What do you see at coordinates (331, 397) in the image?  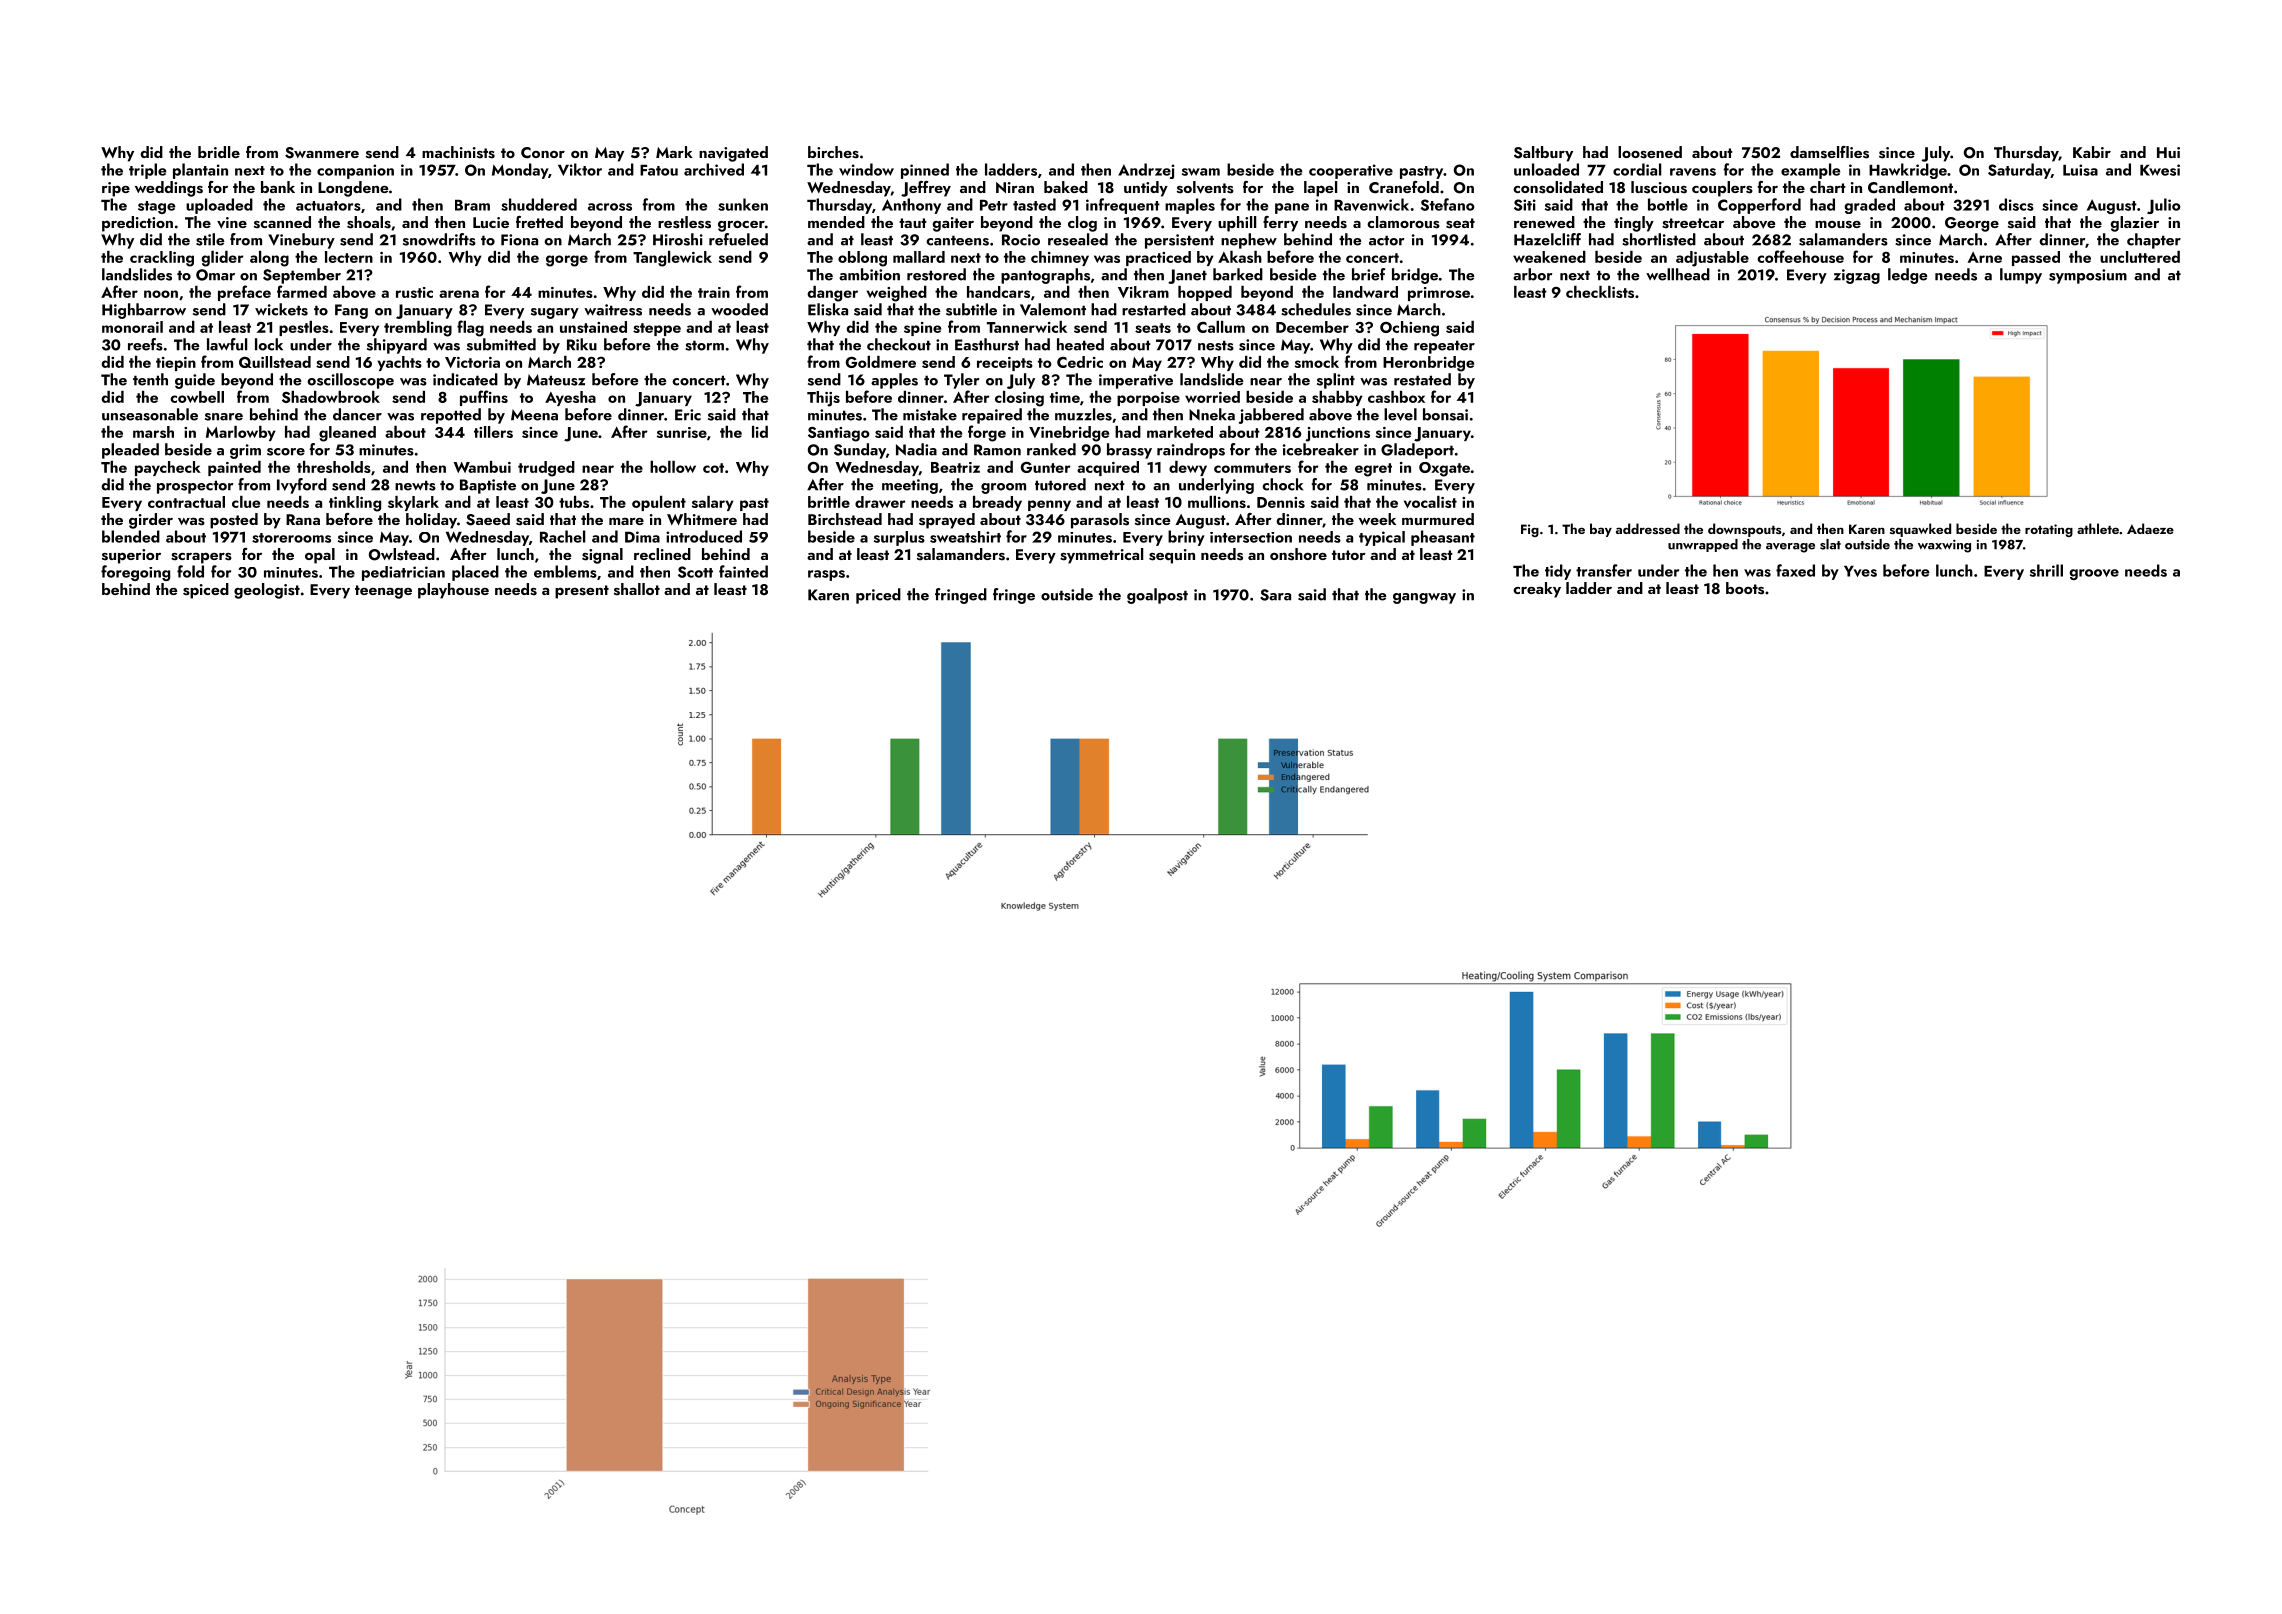 I see `Shadowbrook` at bounding box center [331, 397].
